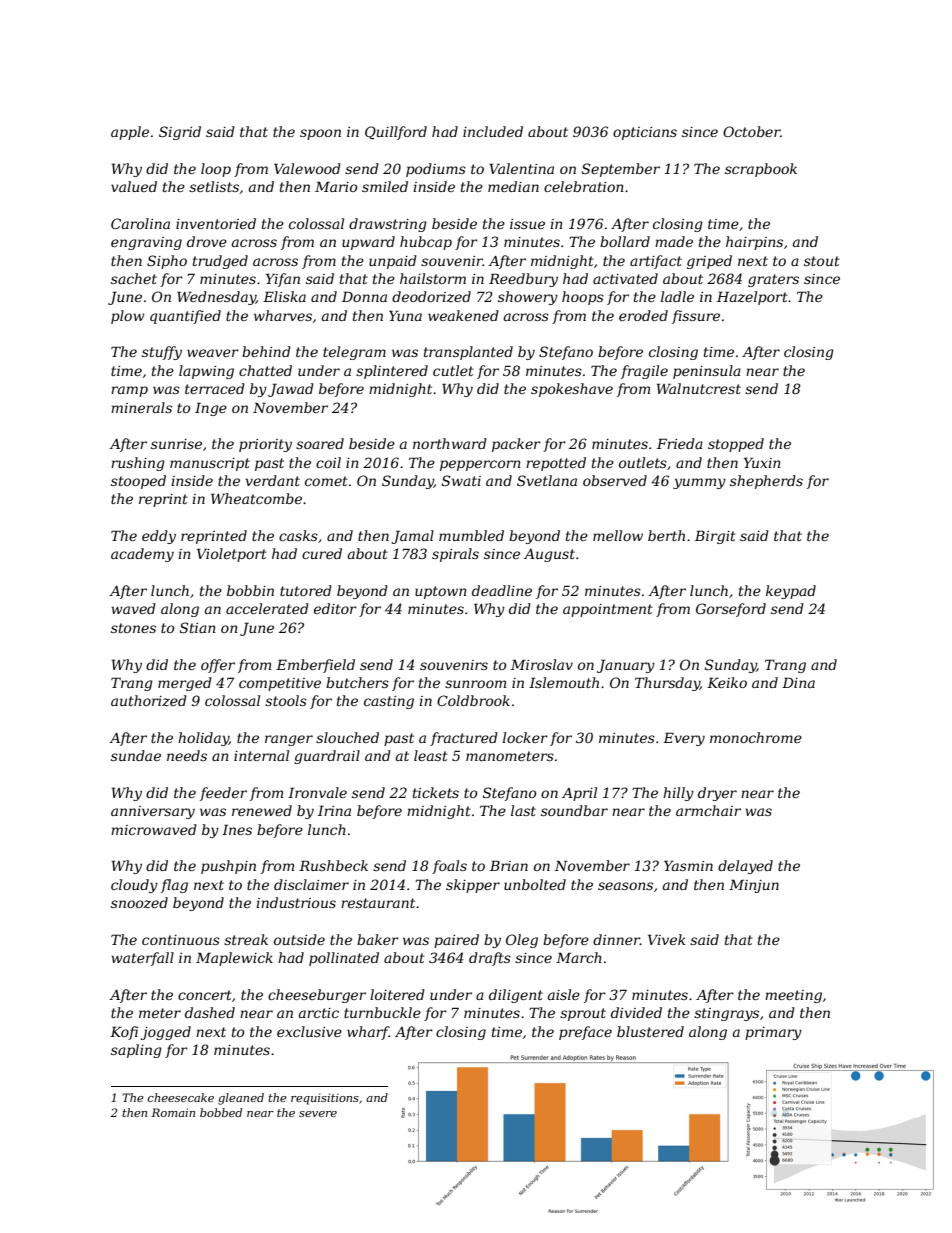 The image size is (952, 1233). I want to click on authorized, so click(149, 701).
